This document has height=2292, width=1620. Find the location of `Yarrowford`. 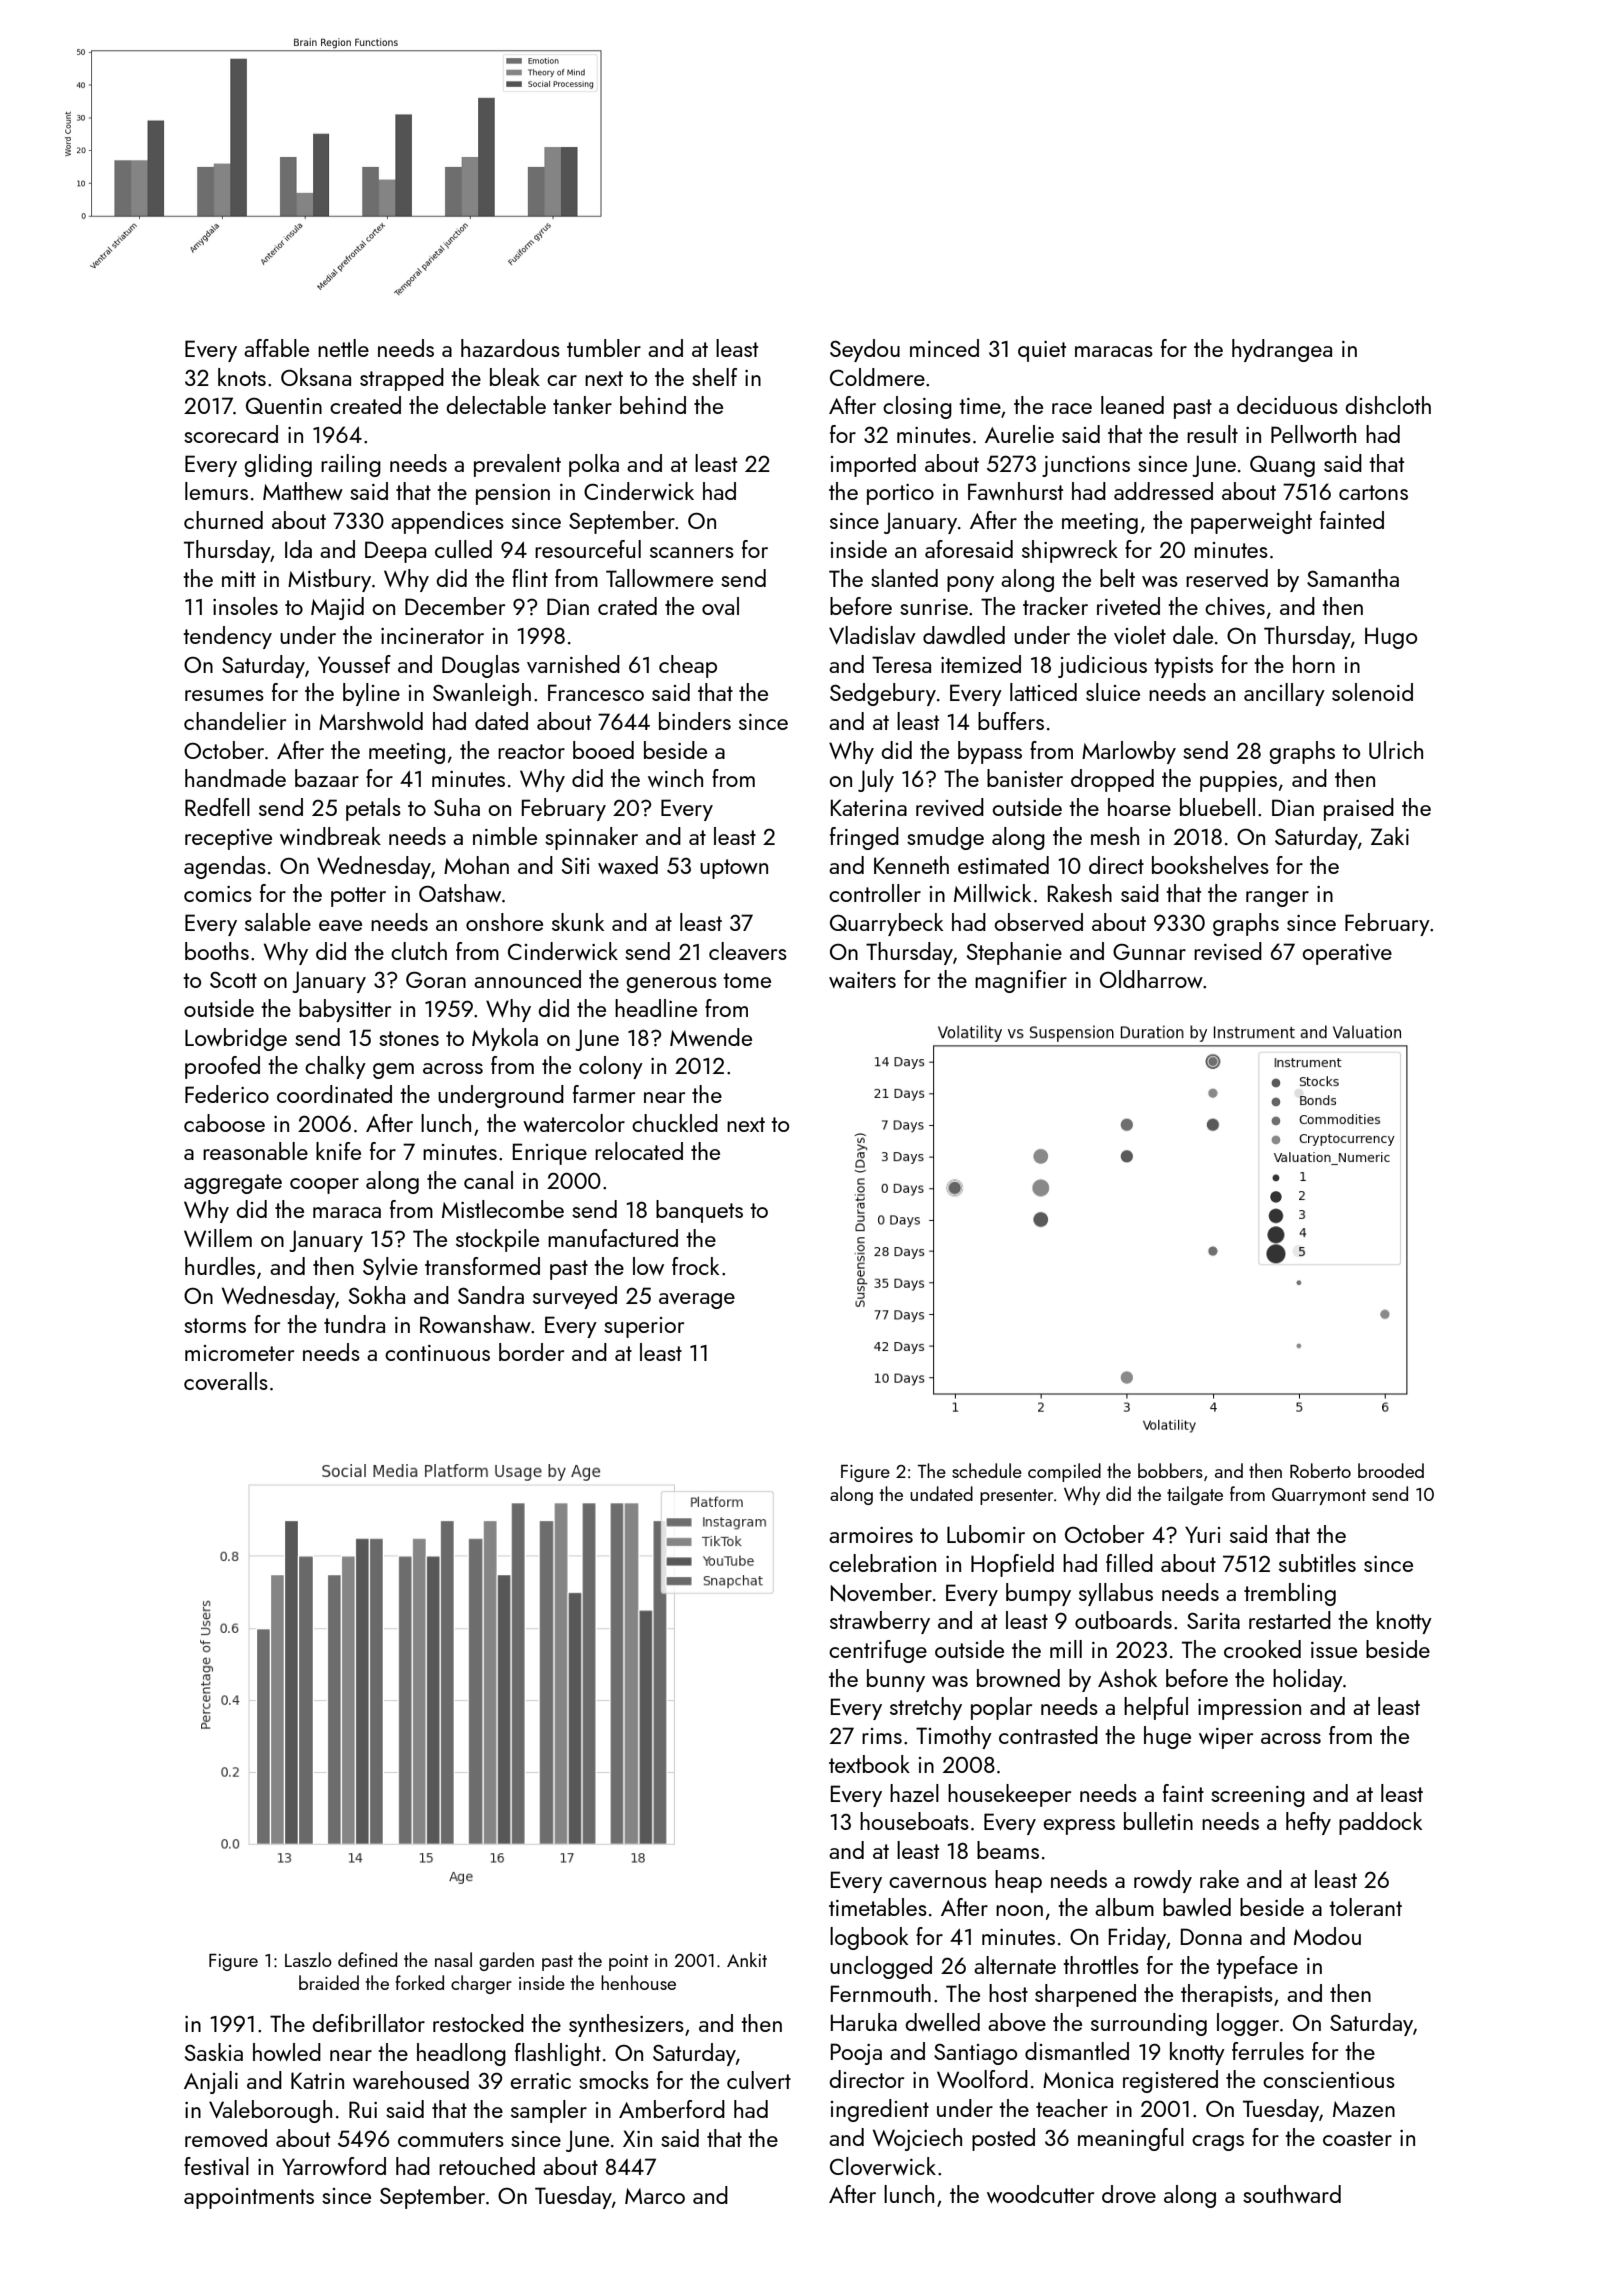

Yarrowford is located at coordinates (334, 2166).
